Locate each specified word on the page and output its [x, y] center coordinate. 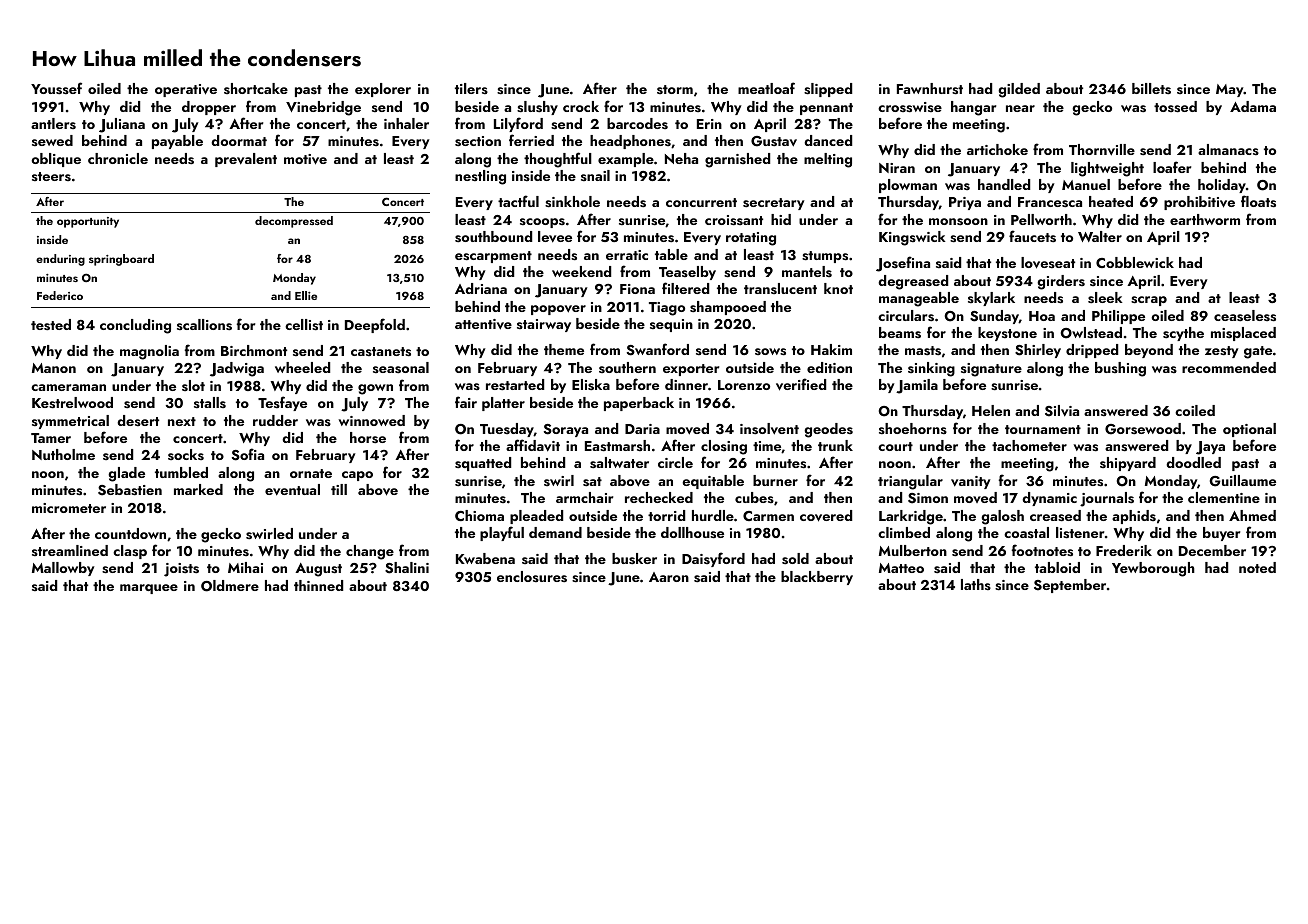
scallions [204, 325]
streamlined [70, 550]
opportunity [88, 222]
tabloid [1057, 567]
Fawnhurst [930, 89]
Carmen [768, 516]
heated [1111, 201]
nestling [480, 177]
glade [126, 474]
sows [770, 352]
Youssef [56, 88]
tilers [471, 88]
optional [1249, 430]
